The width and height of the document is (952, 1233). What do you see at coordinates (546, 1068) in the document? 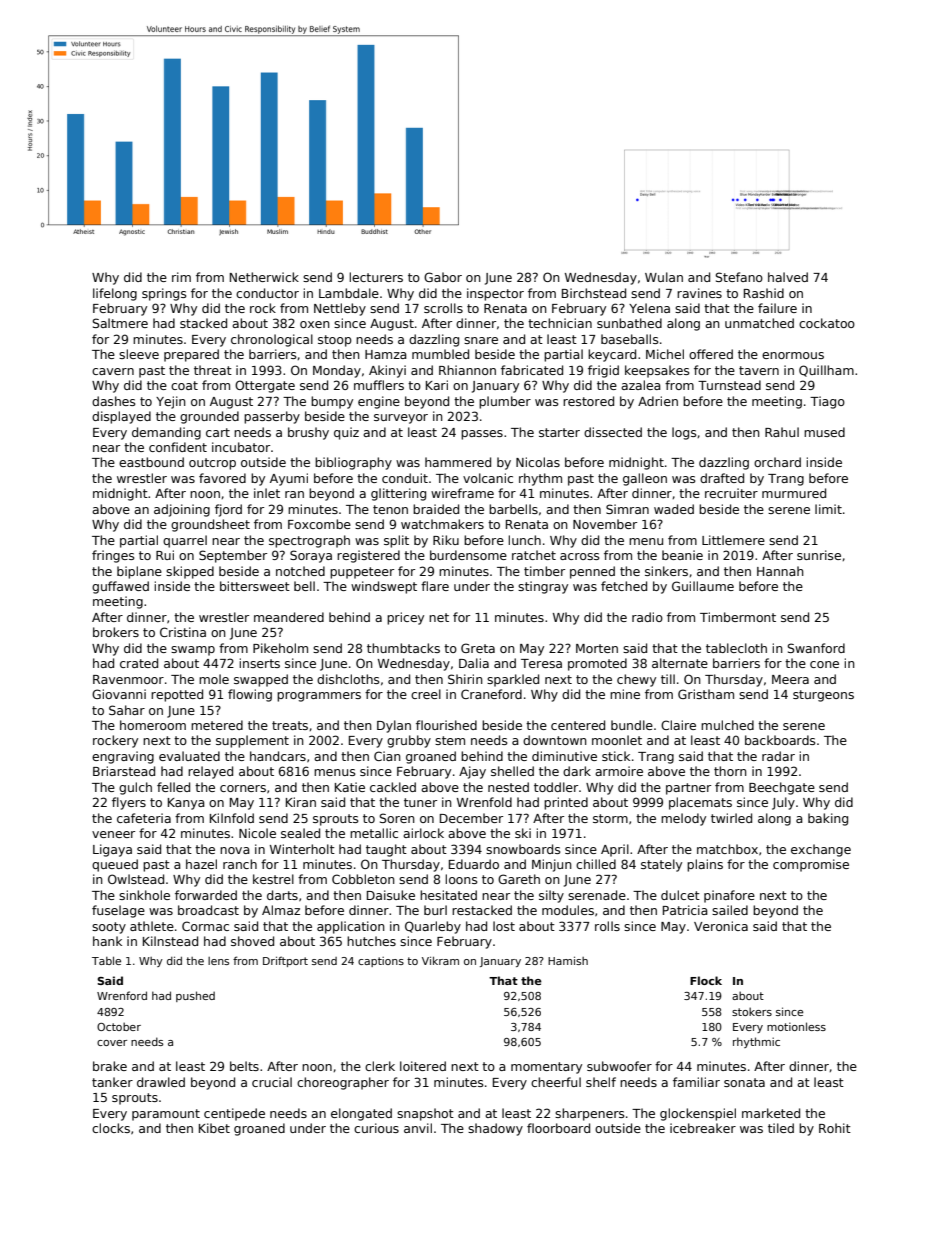
I see `momentary` at bounding box center [546, 1068].
